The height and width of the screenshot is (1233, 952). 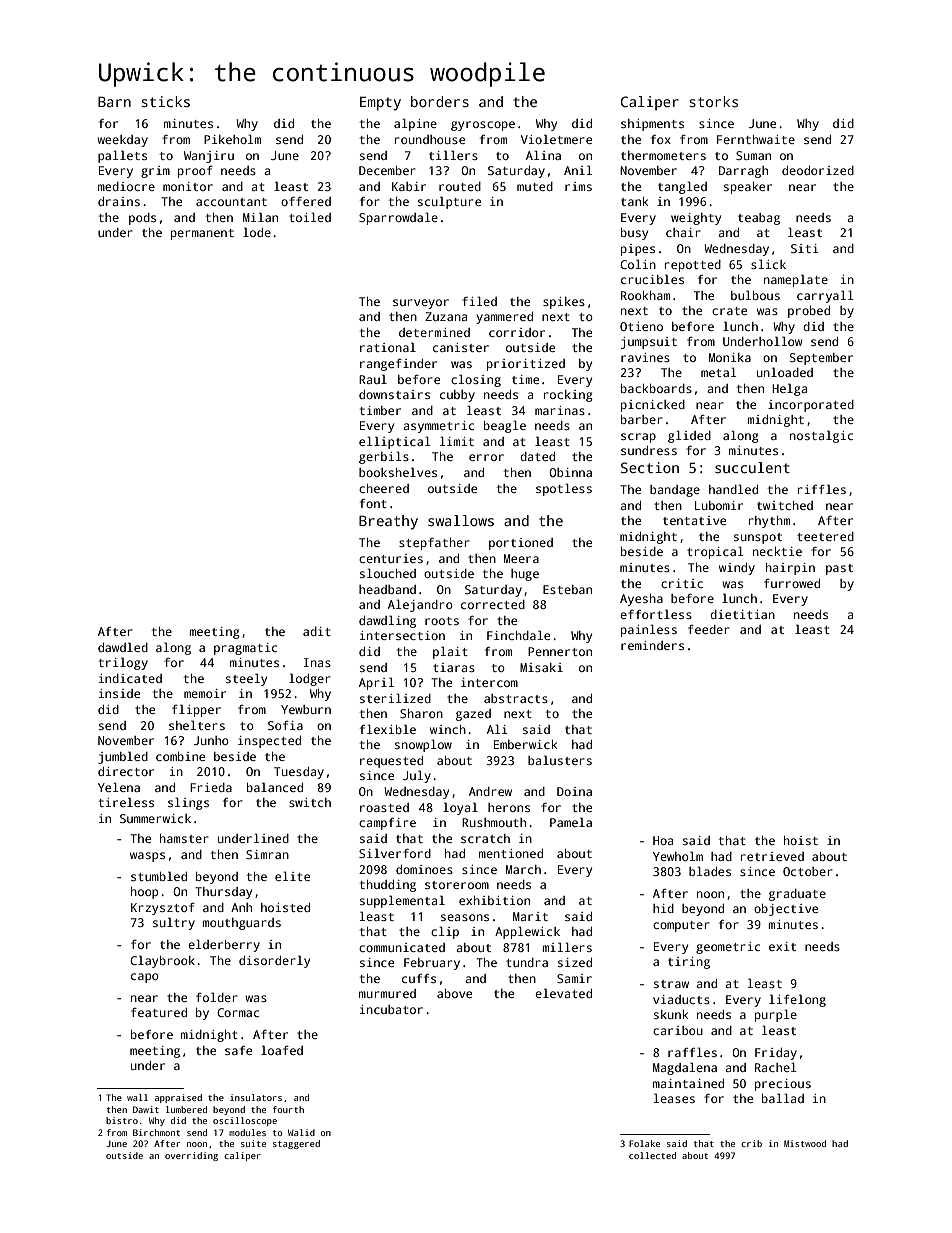 I want to click on balusters, so click(x=560, y=760).
